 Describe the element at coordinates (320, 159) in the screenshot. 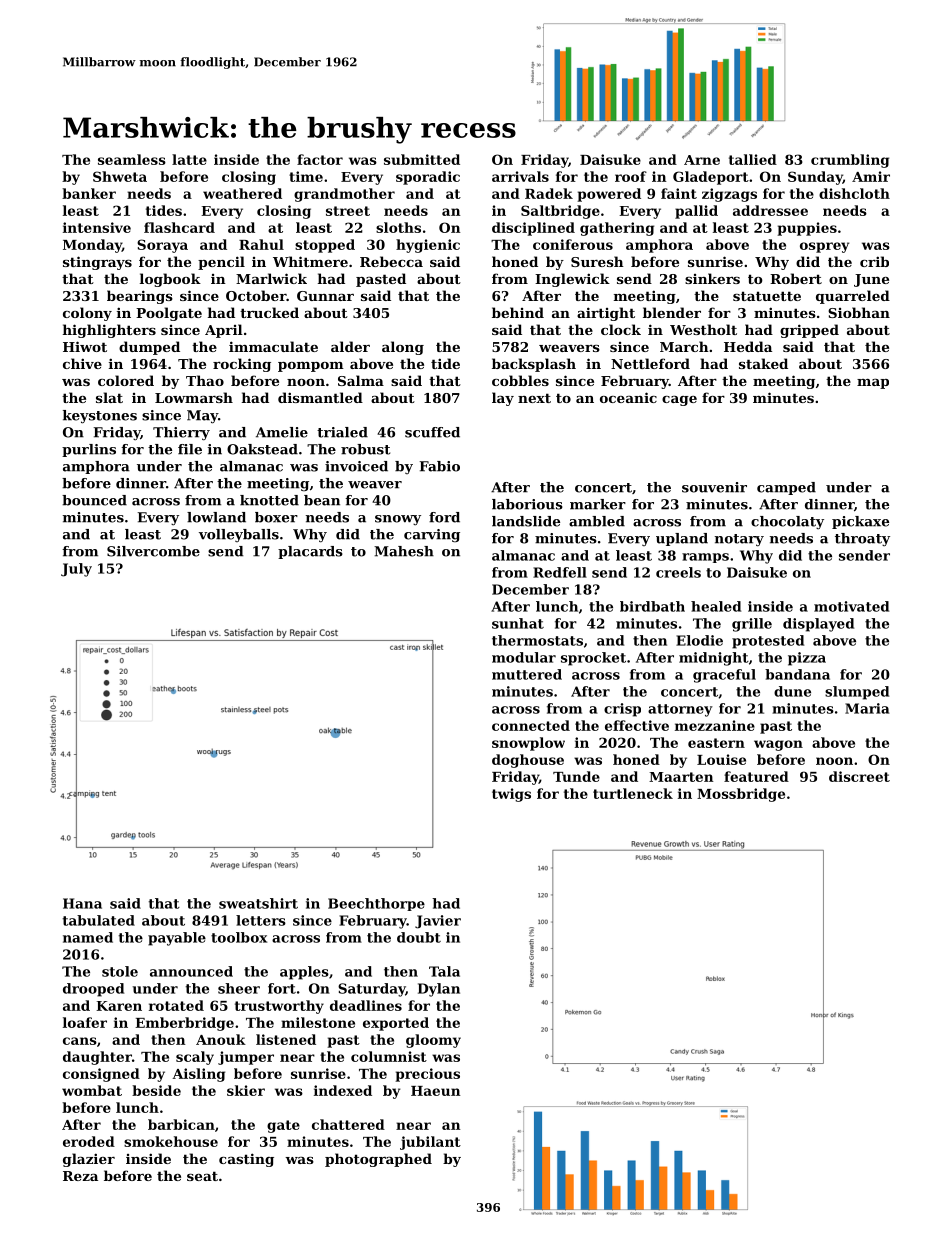

I see `factor` at that location.
